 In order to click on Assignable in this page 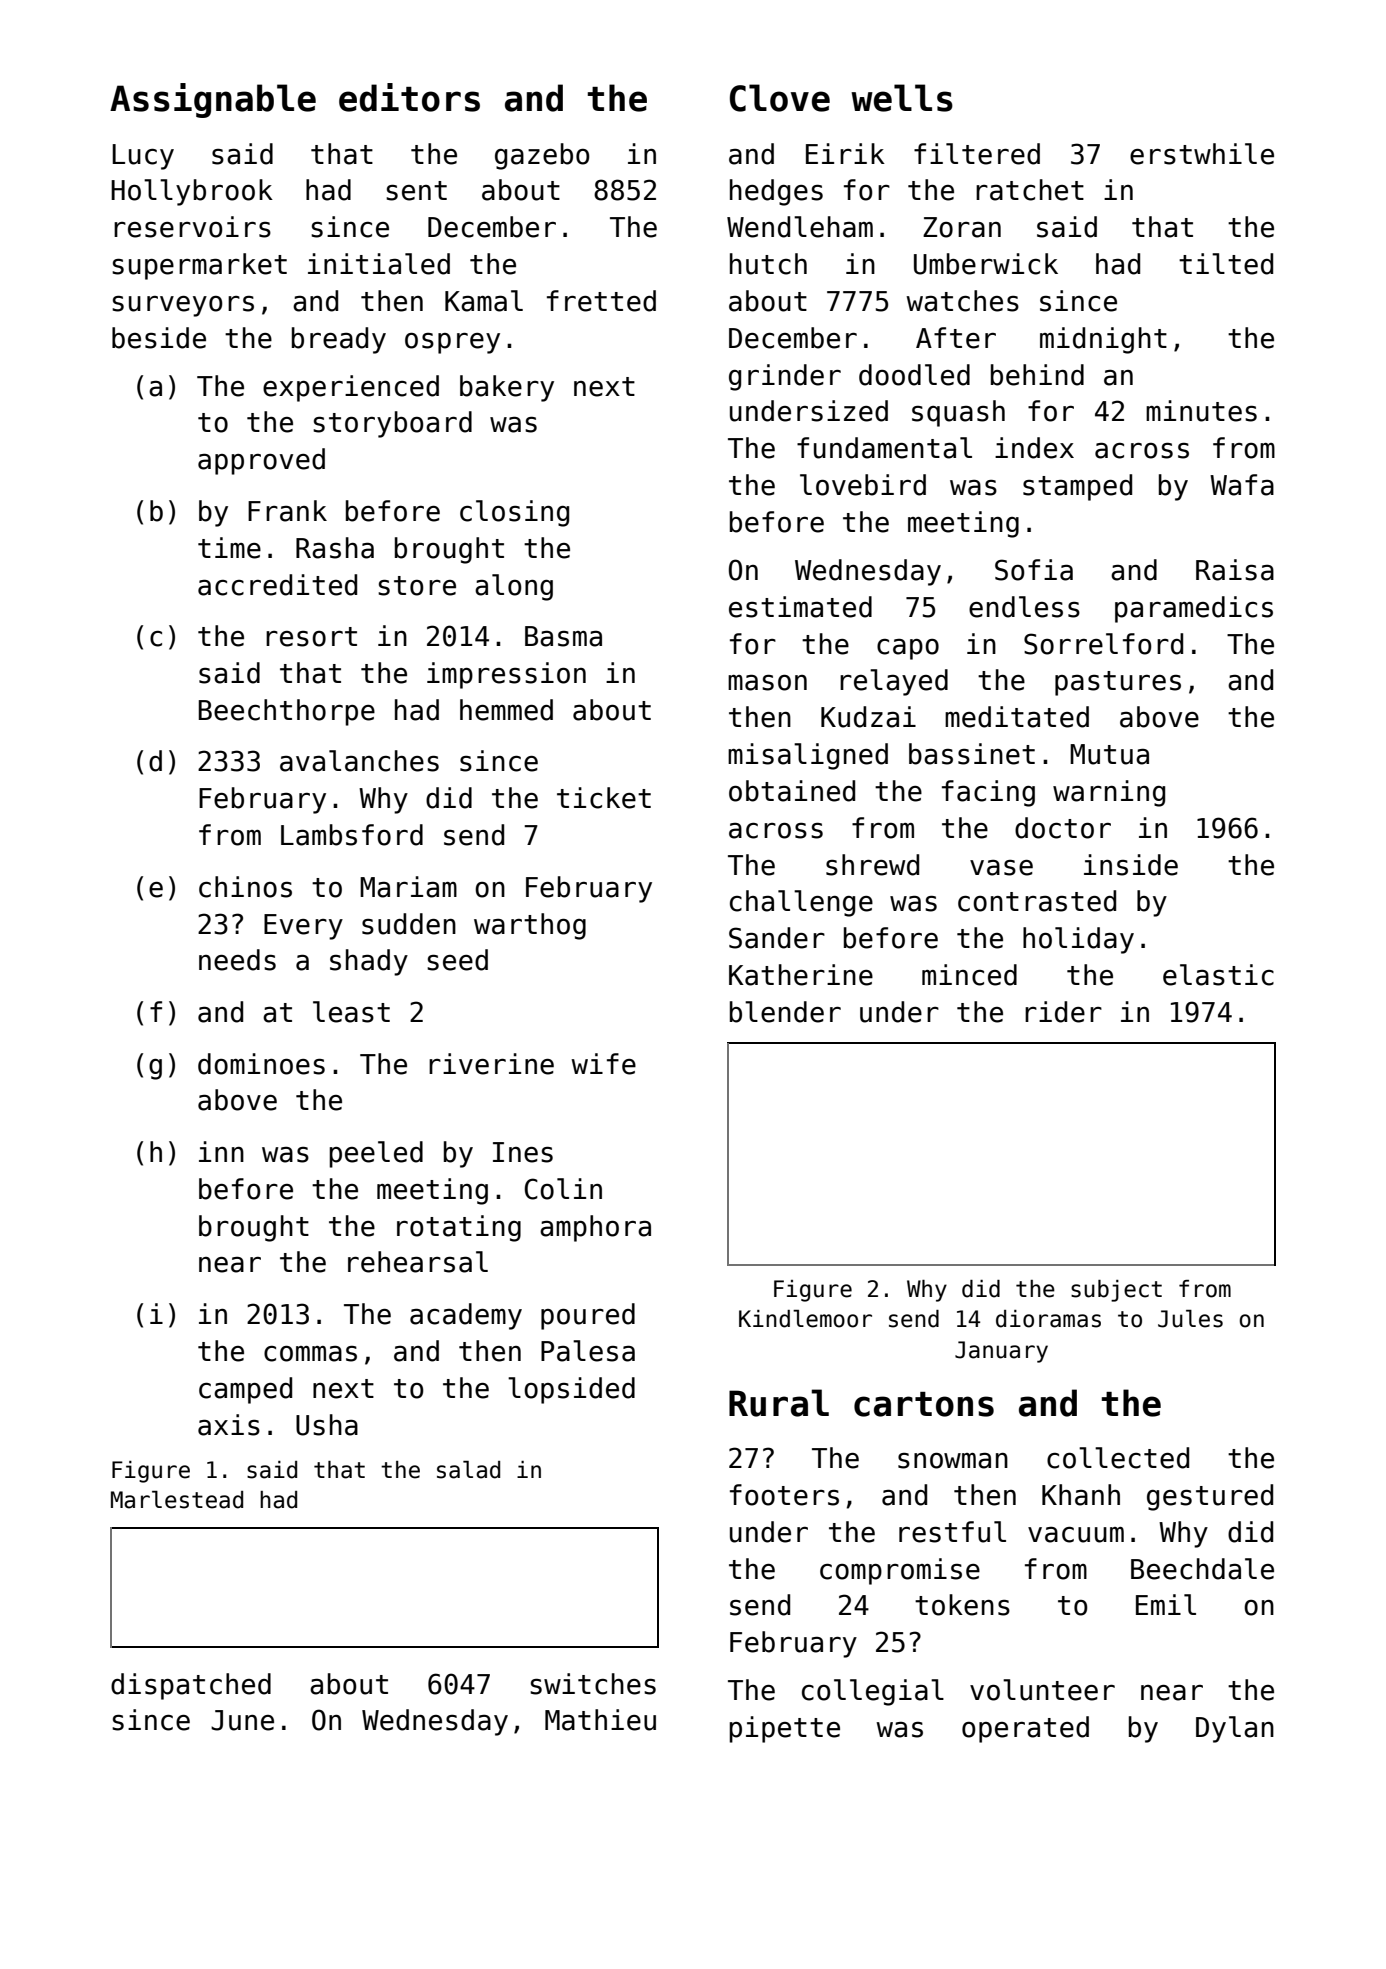, I will do `click(213, 100)`.
